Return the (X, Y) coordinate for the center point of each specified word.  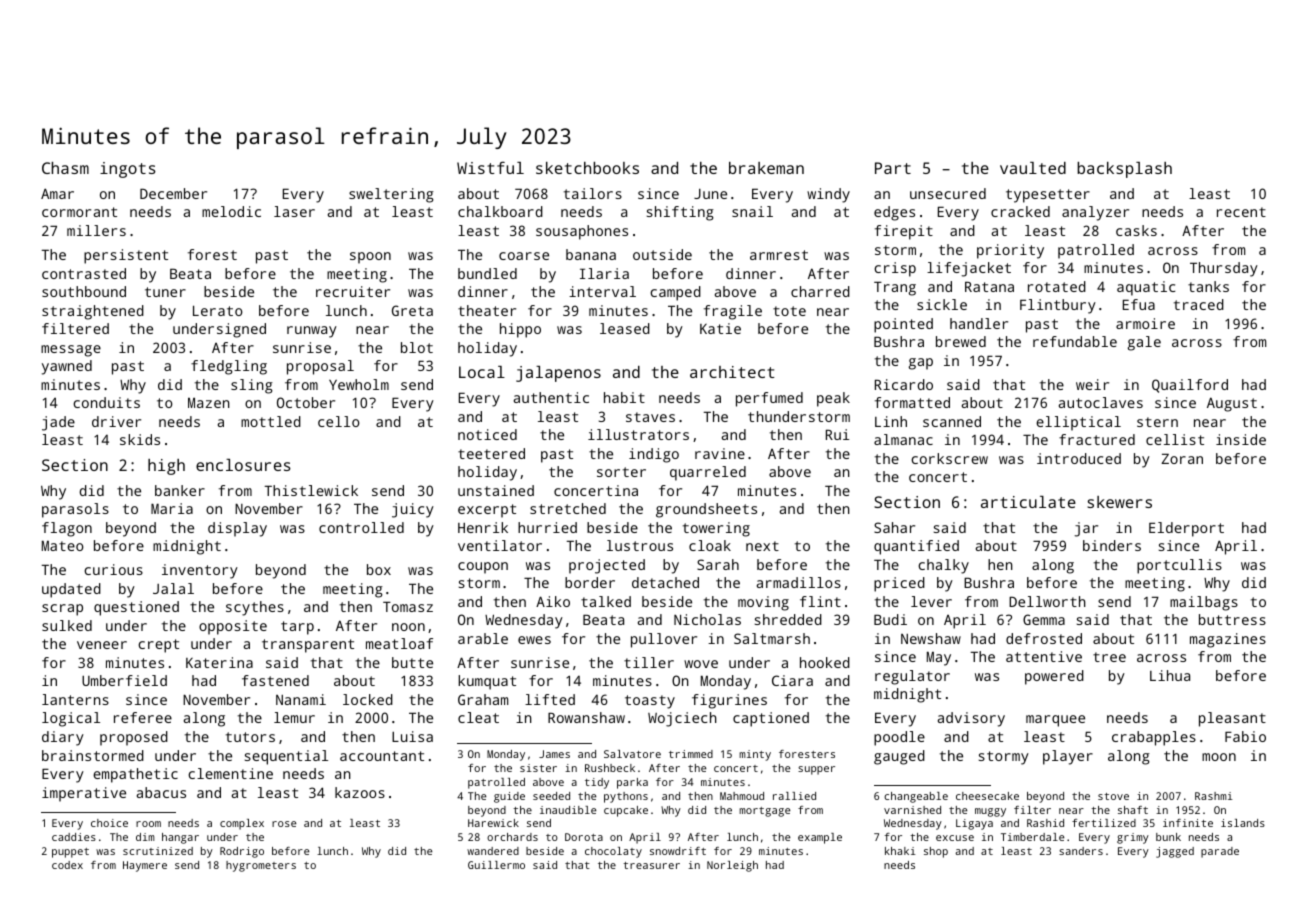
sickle (942, 304)
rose (284, 824)
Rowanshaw (586, 717)
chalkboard (500, 211)
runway (312, 332)
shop (936, 852)
